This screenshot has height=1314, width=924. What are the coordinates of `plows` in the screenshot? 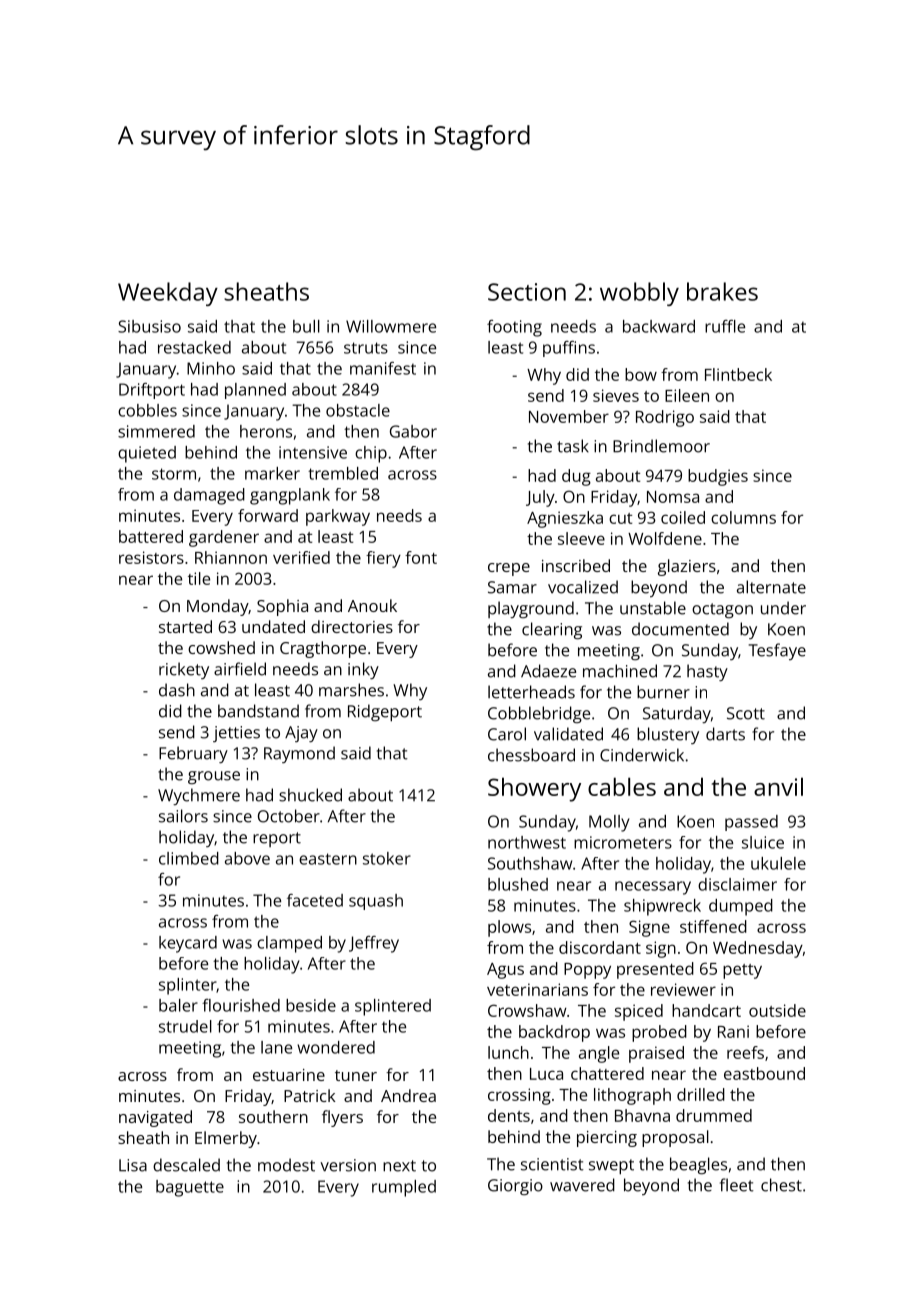 It's located at (509, 928).
